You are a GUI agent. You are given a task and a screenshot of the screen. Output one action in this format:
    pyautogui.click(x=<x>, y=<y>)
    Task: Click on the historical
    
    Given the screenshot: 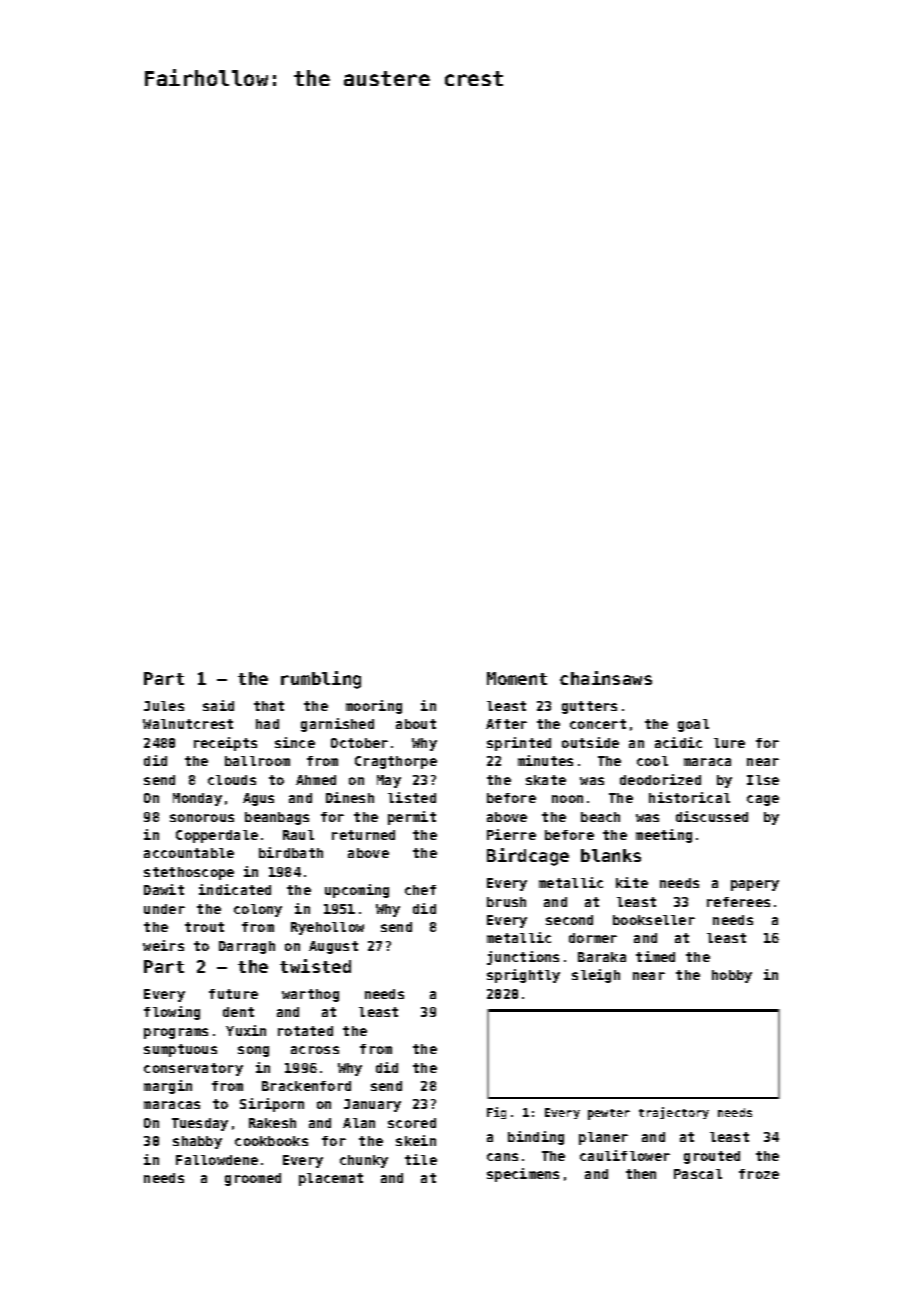 What is the action you would take?
    pyautogui.click(x=689, y=797)
